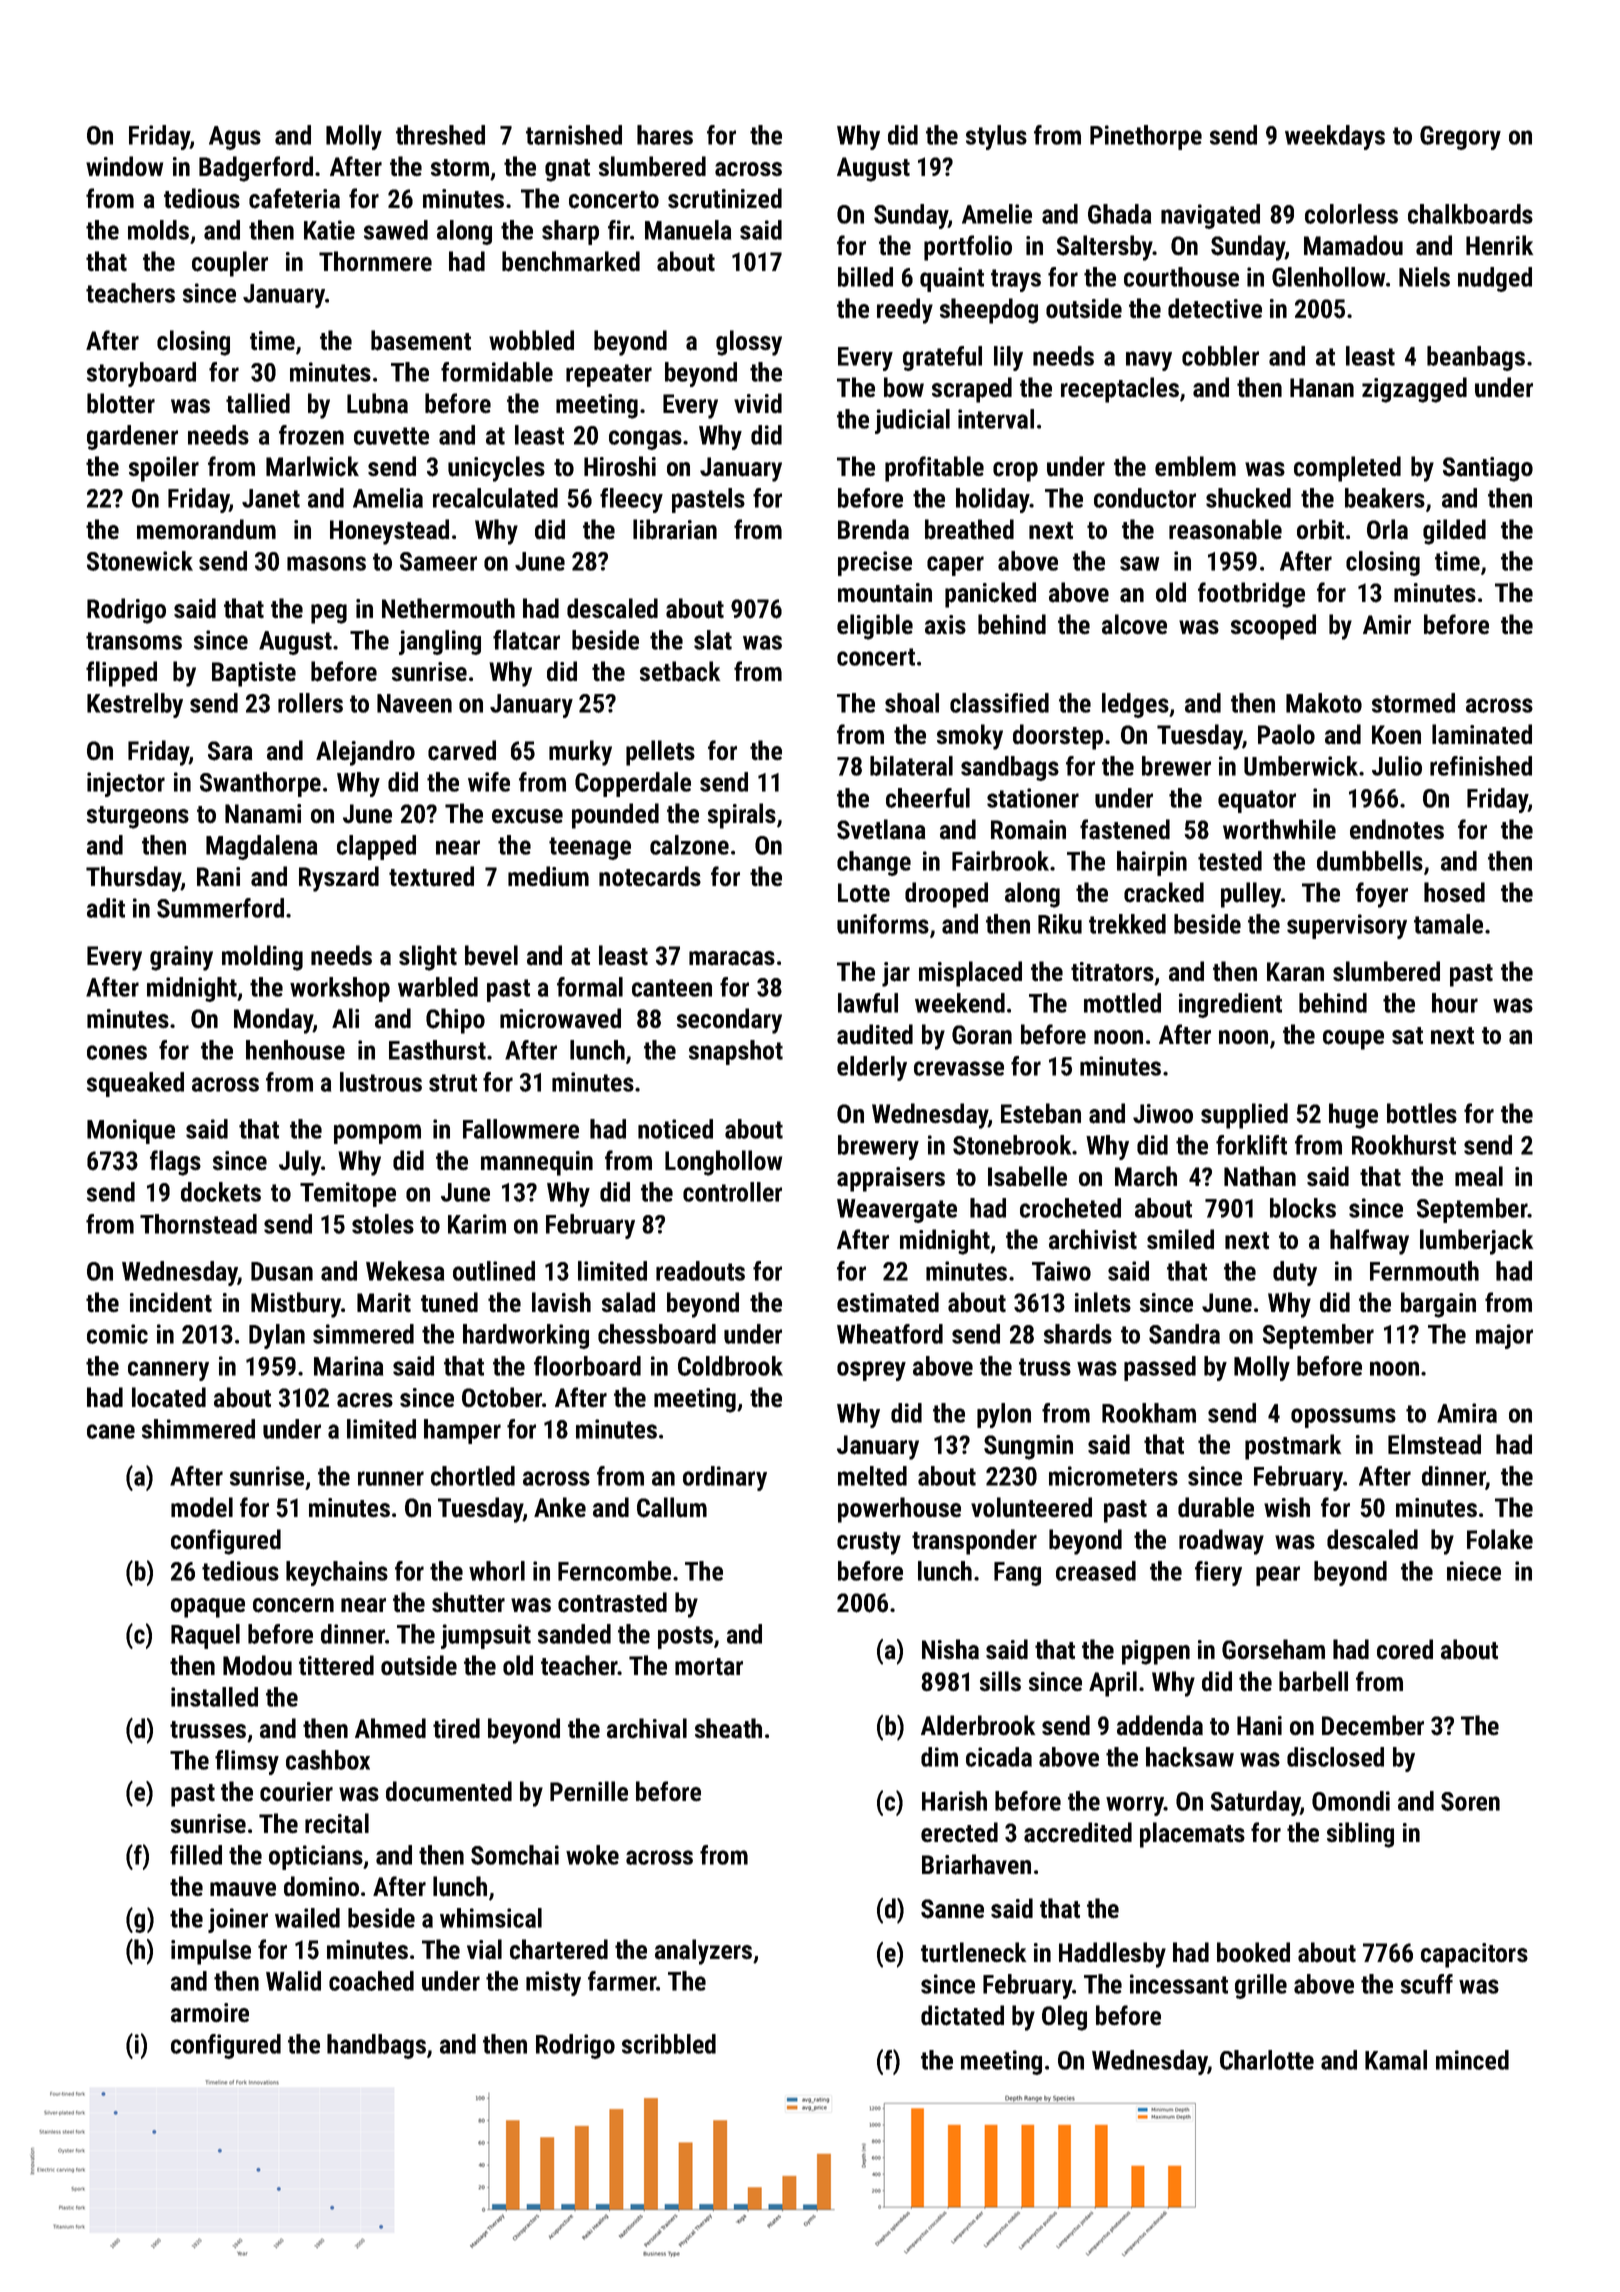 The image size is (1620, 2292). I want to click on hares, so click(665, 135).
